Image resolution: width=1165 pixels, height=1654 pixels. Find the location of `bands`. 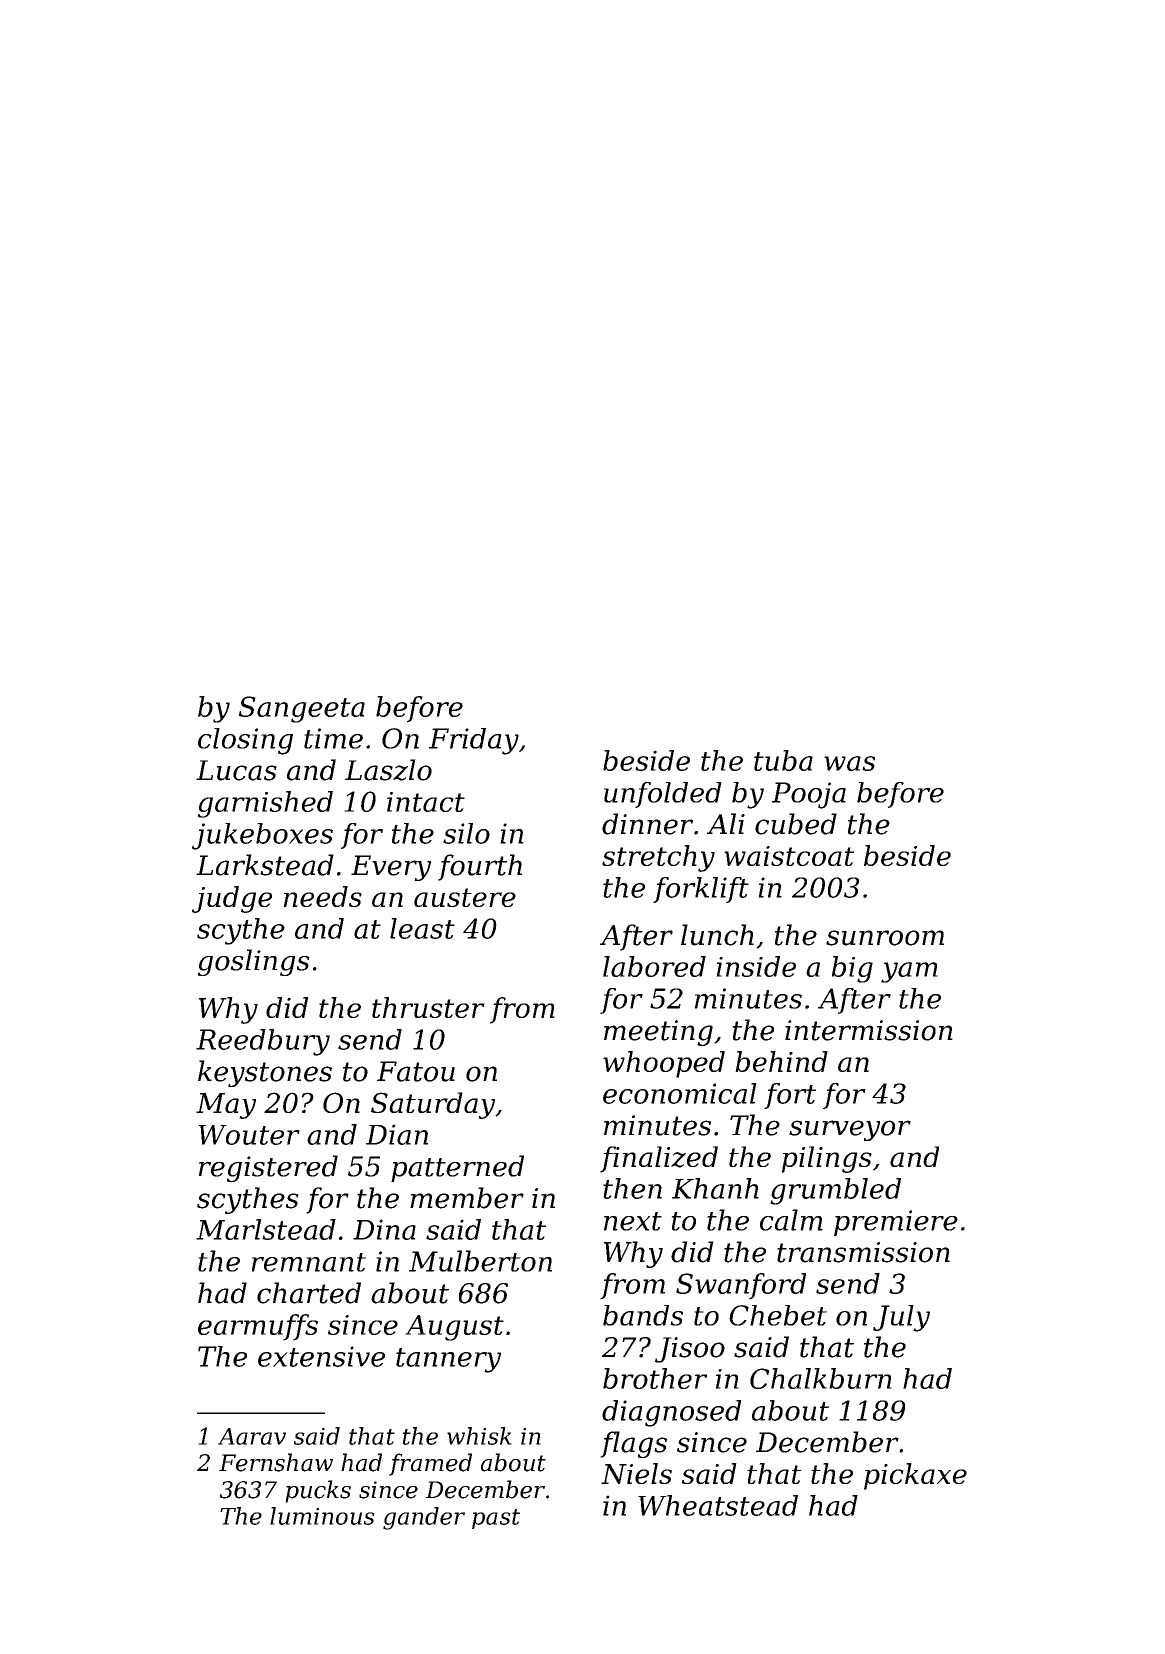

bands is located at coordinates (643, 1315).
